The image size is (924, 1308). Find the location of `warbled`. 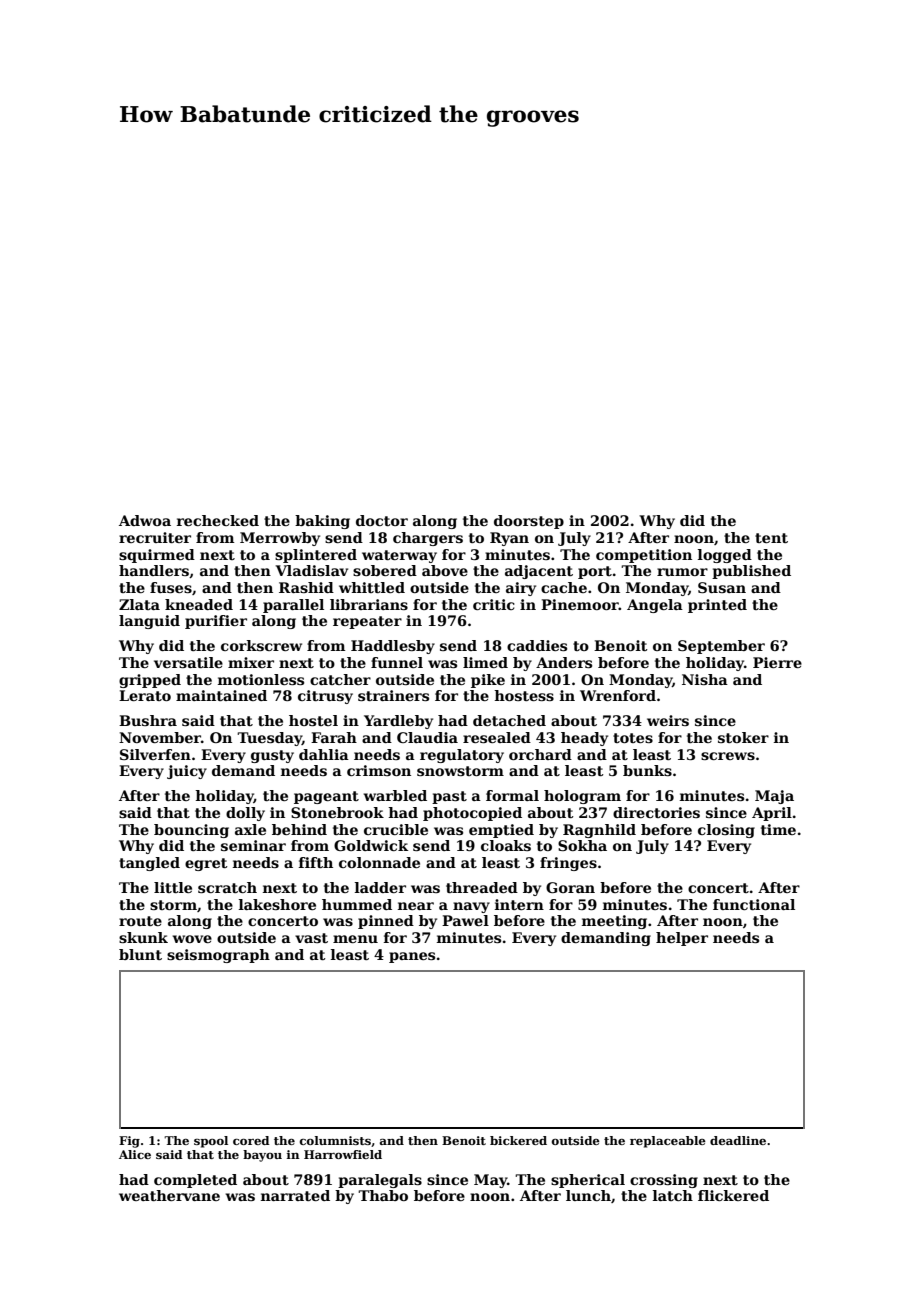

warbled is located at coordinates (395, 795).
